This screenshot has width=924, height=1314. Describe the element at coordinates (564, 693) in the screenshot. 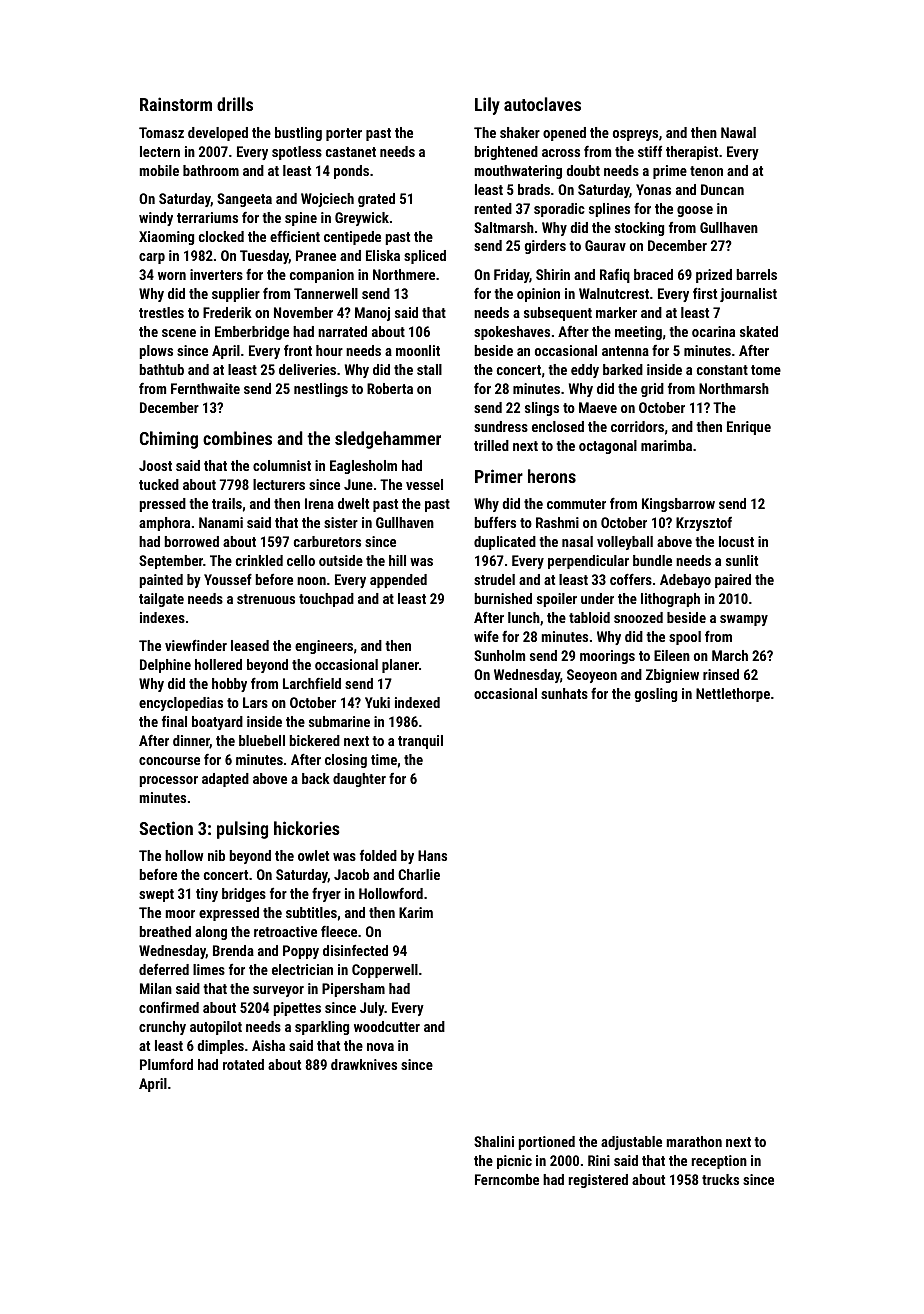

I see `sunhats` at that location.
